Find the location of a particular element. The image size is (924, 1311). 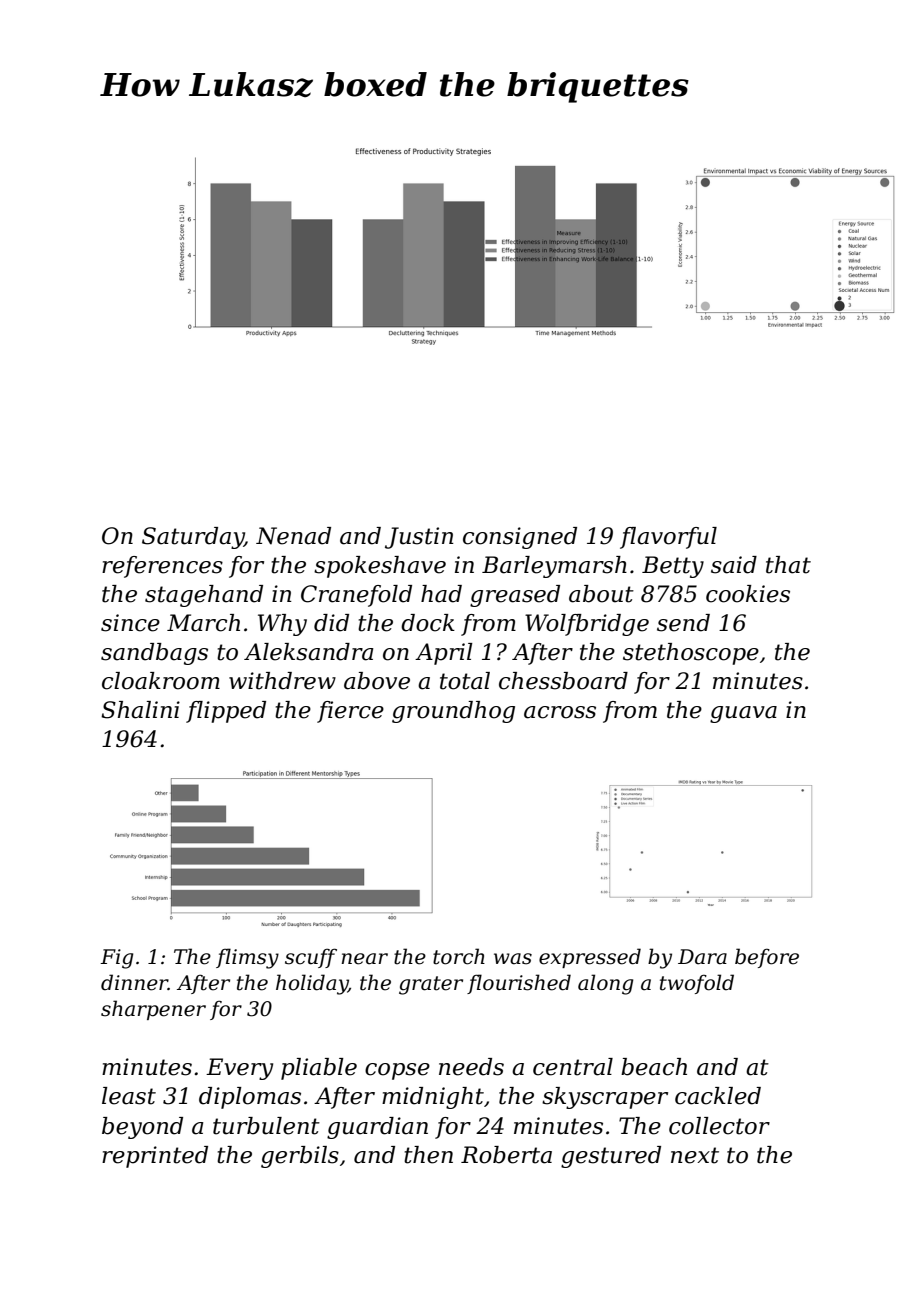

guardian is located at coordinates (377, 1128).
